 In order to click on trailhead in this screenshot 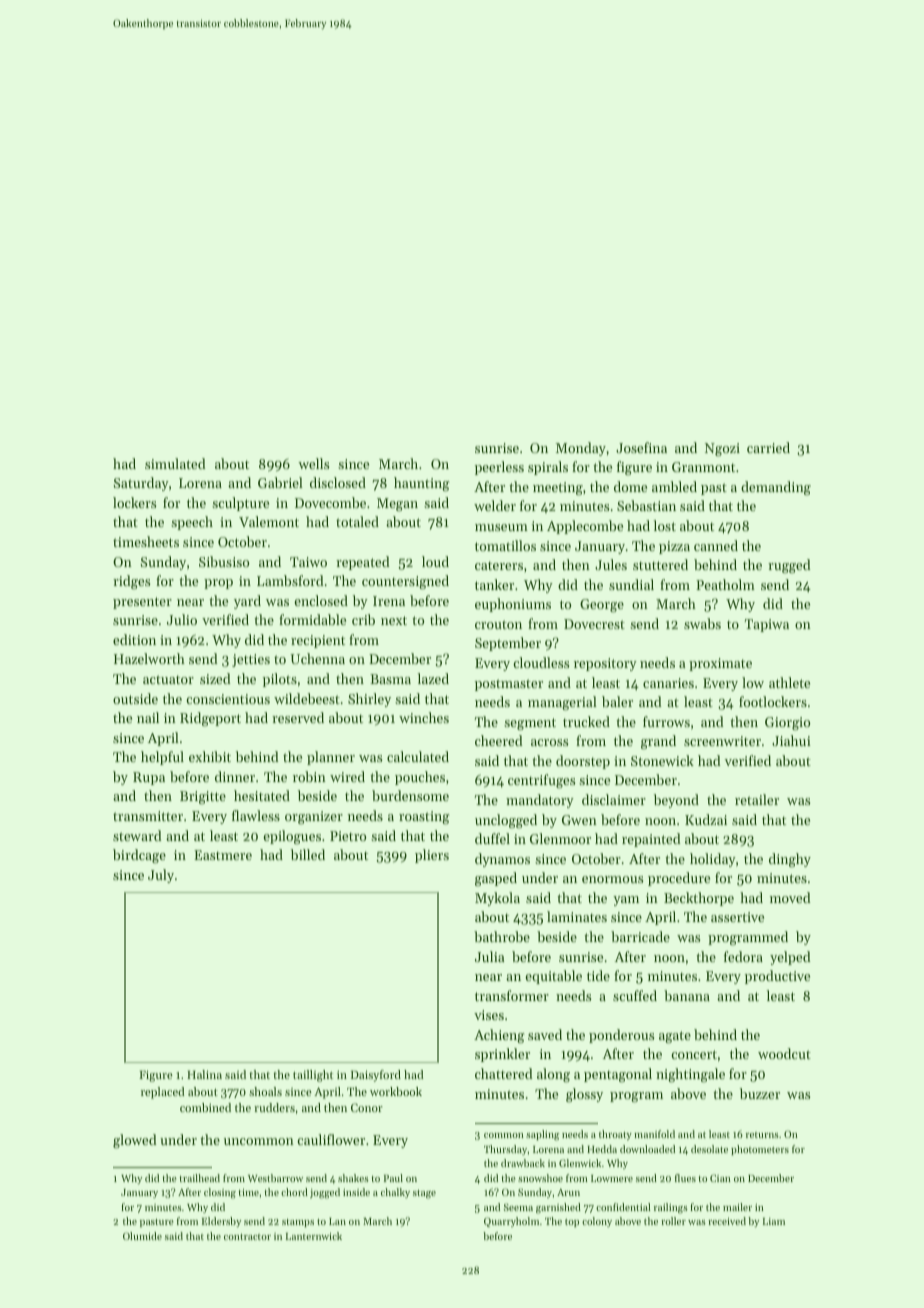, I will do `click(200, 1178)`.
